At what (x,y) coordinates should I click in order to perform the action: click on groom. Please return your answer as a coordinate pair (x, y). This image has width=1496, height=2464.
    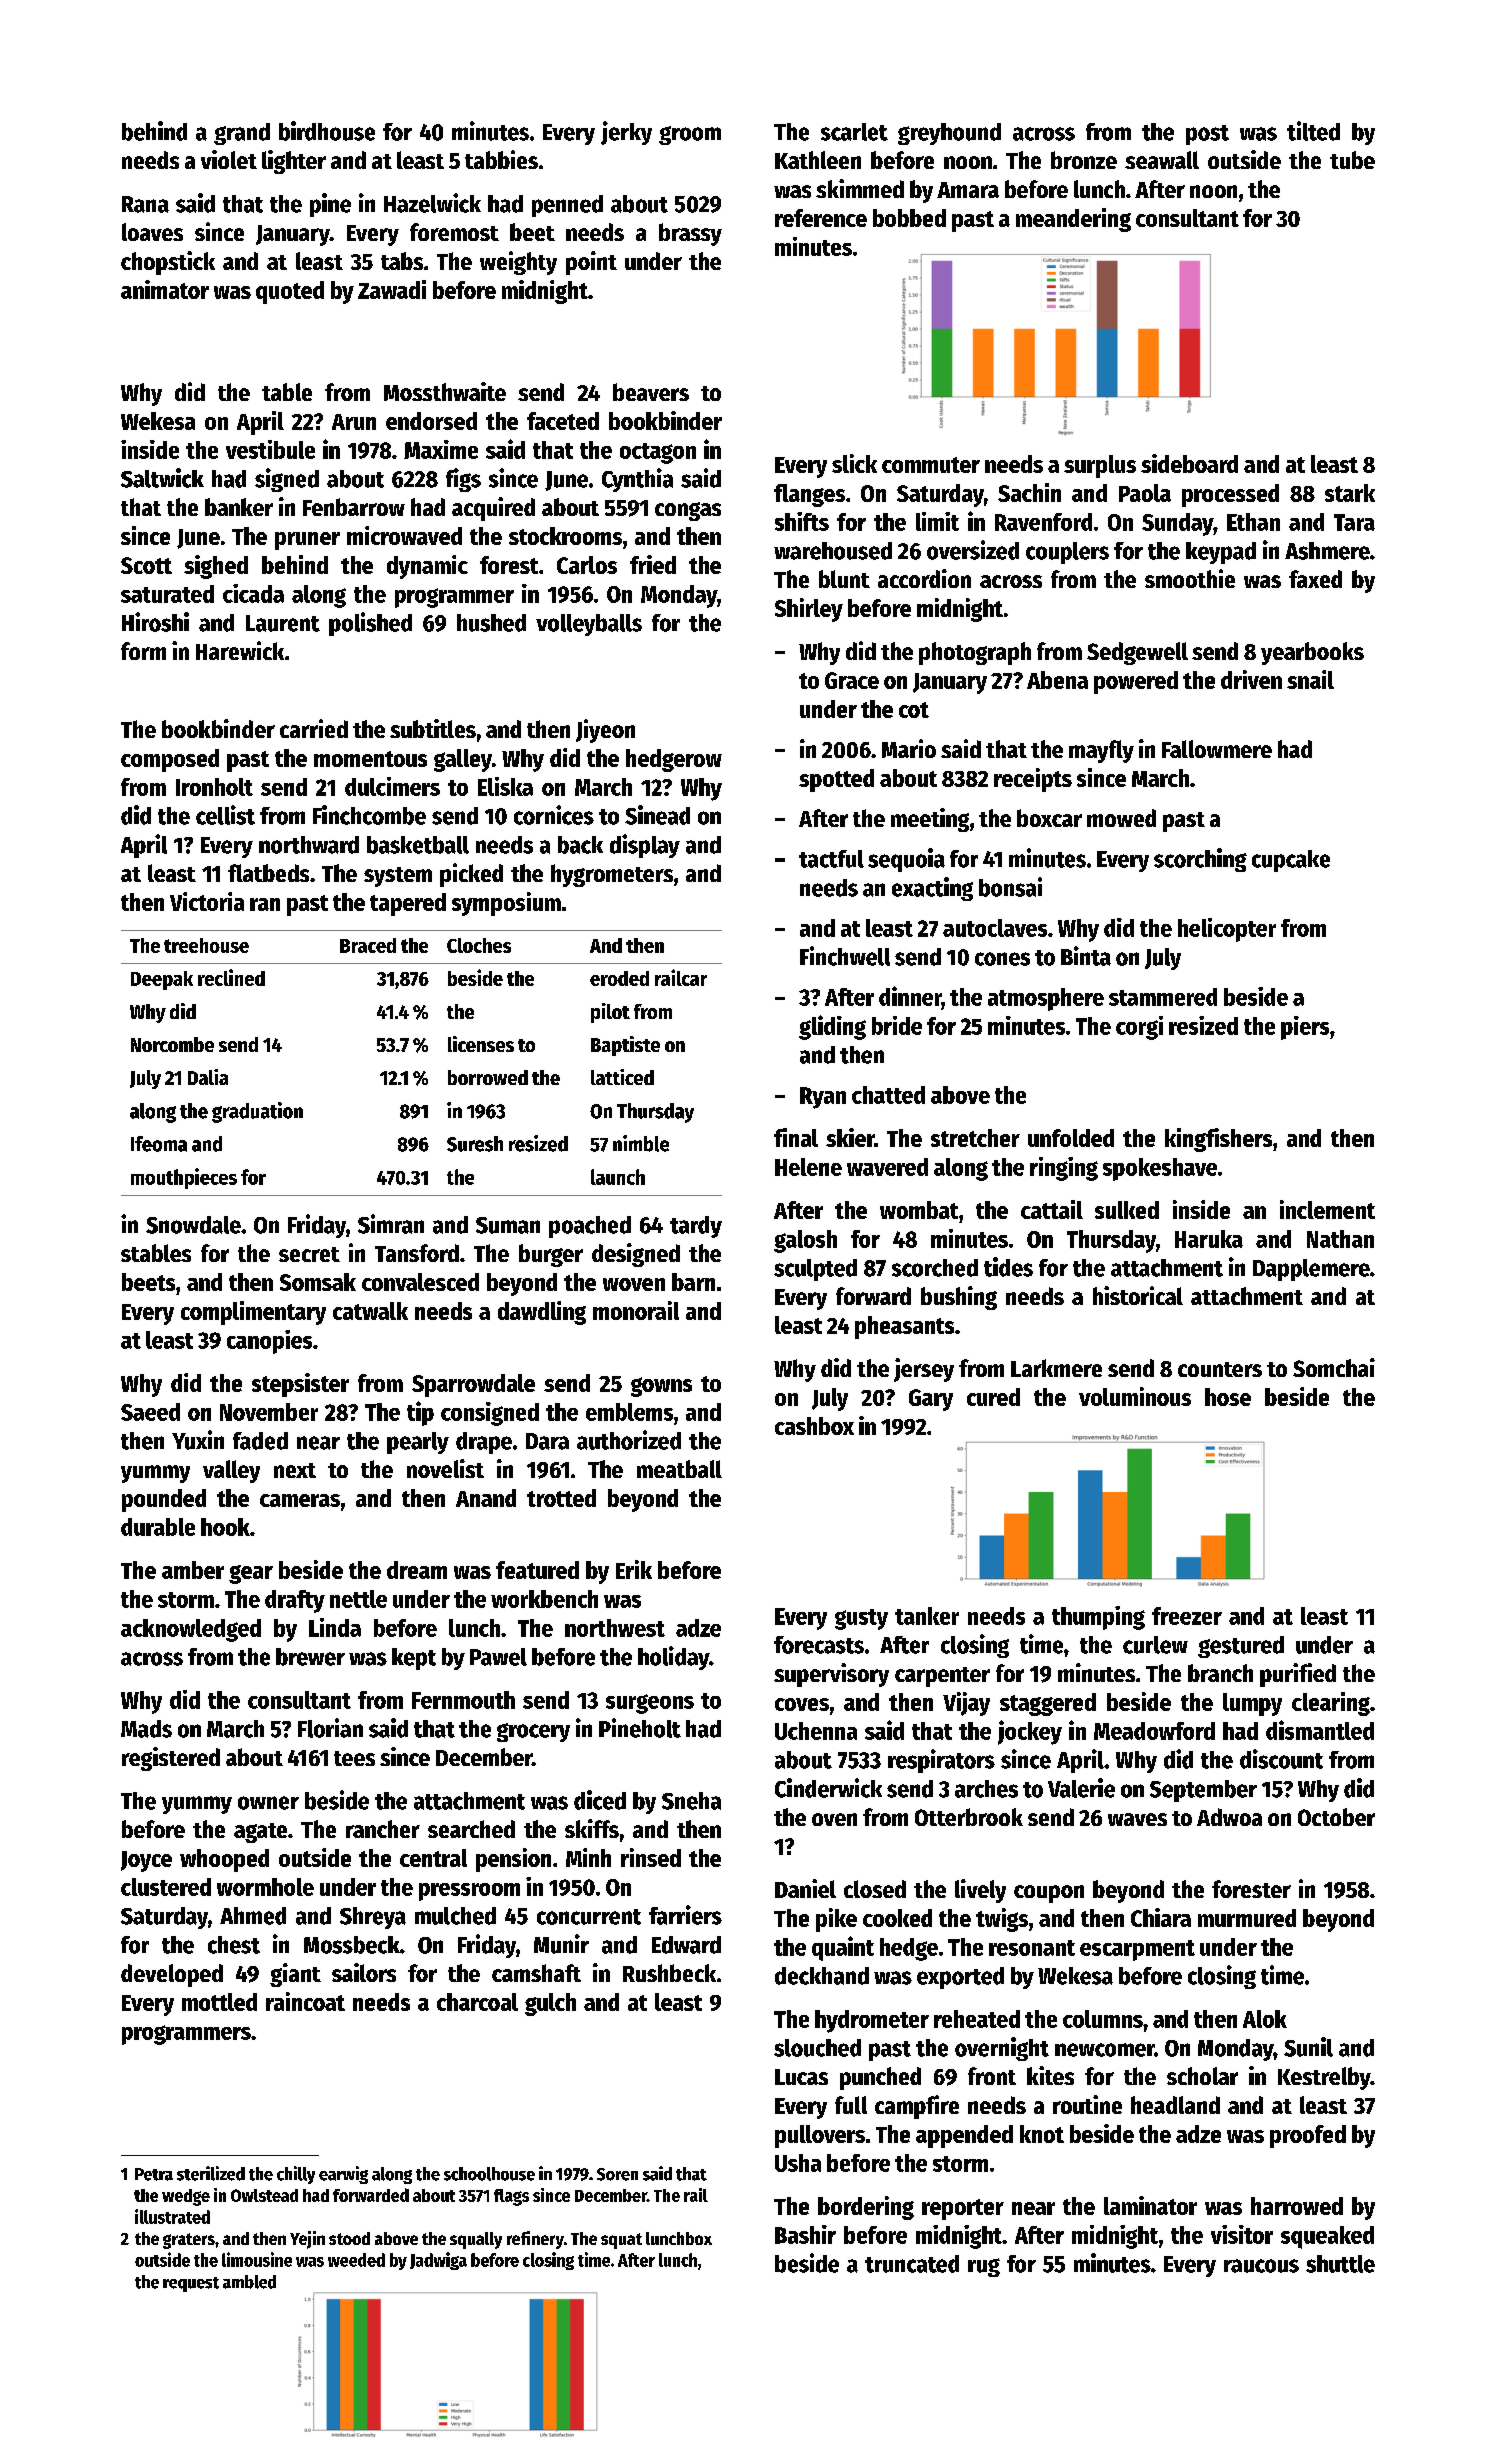
    Looking at the image, I should click on (690, 135).
